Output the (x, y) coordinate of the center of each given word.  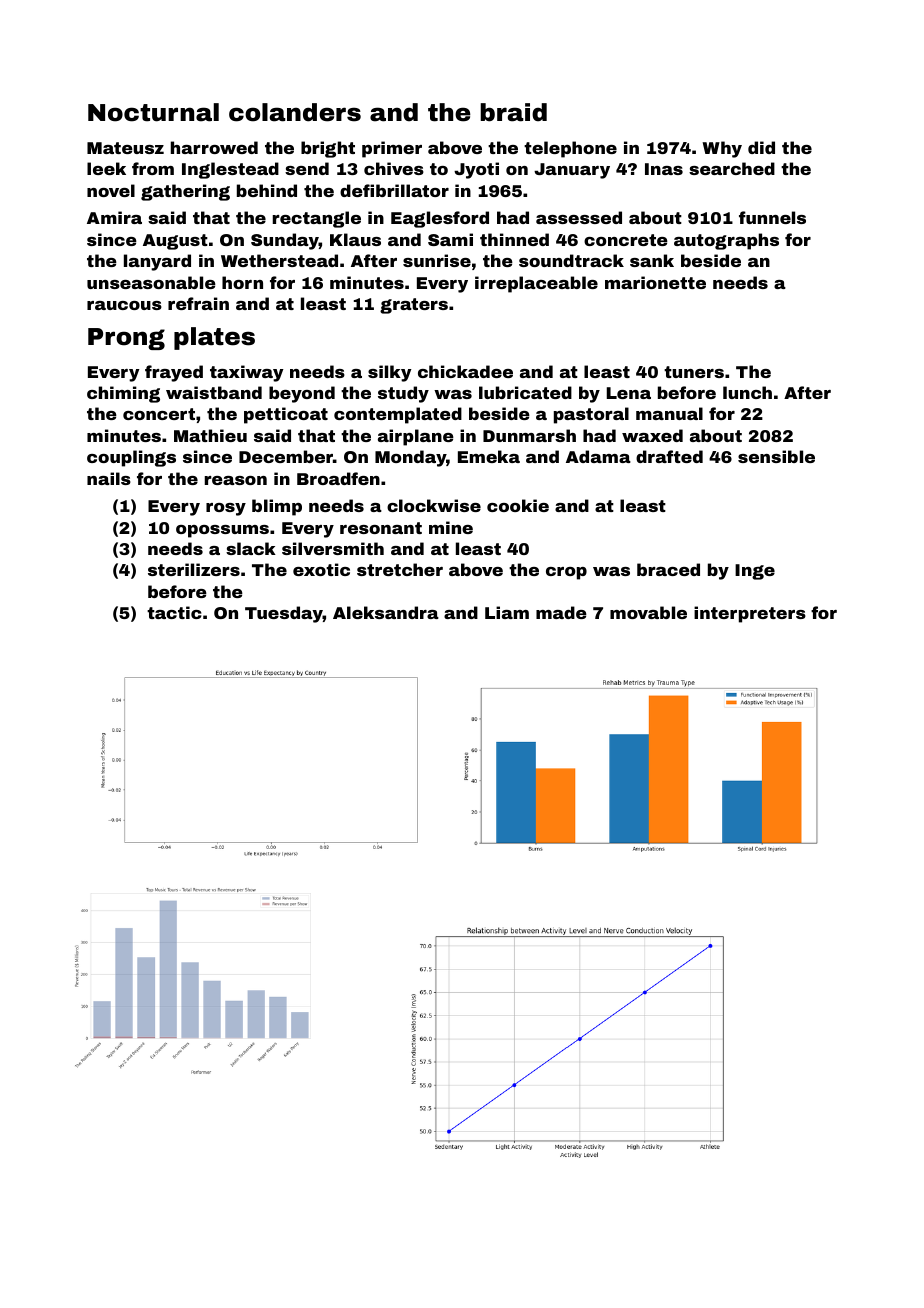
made (561, 612)
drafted (669, 456)
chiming (123, 394)
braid (513, 112)
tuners (694, 372)
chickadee (465, 371)
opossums (222, 531)
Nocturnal (153, 112)
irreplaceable (536, 284)
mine (451, 527)
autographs (726, 241)
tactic (174, 612)
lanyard (157, 262)
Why (722, 149)
